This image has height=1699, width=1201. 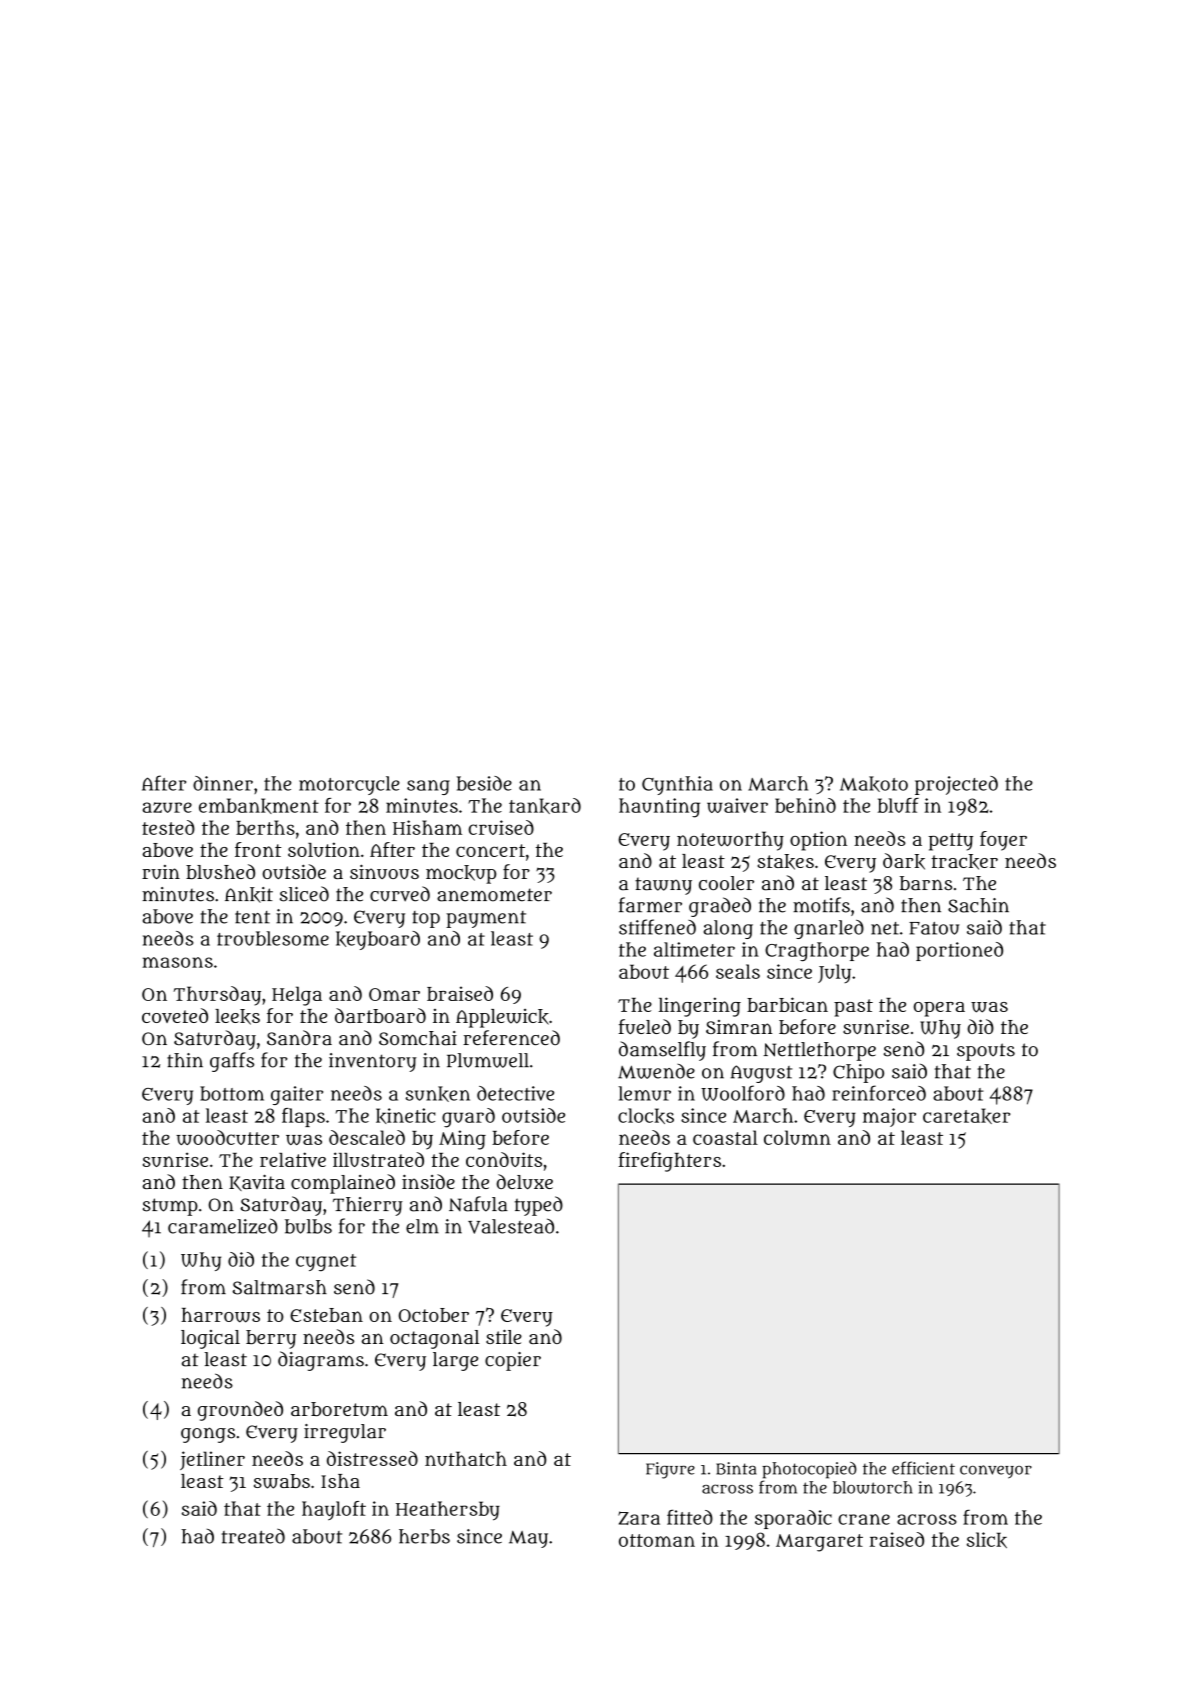 What do you see at coordinates (987, 1540) in the image?
I see `slick` at bounding box center [987, 1540].
